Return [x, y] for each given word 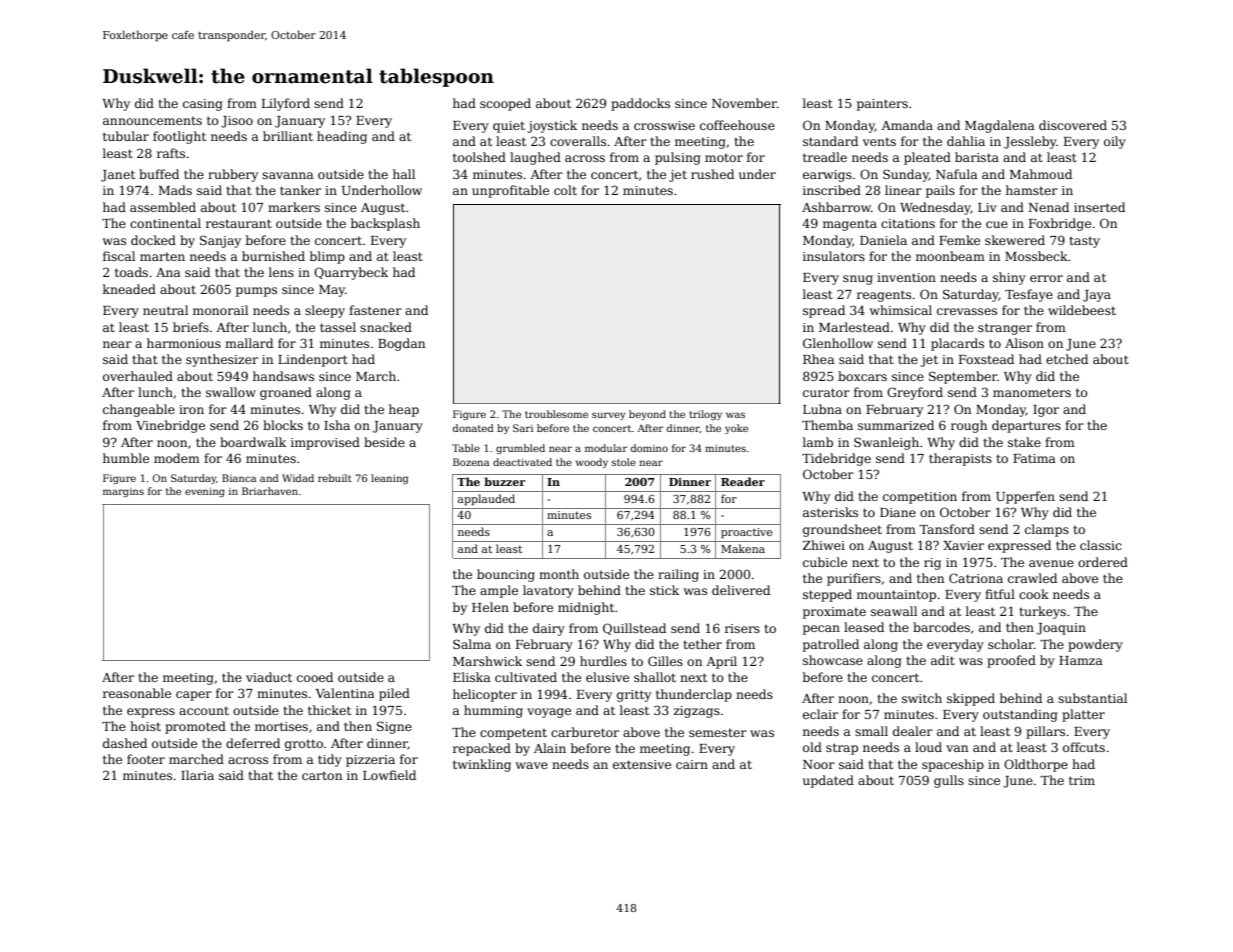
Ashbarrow [836, 207]
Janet [118, 176]
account [204, 710]
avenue [1051, 563]
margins [123, 492]
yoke [736, 429]
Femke [959, 240]
